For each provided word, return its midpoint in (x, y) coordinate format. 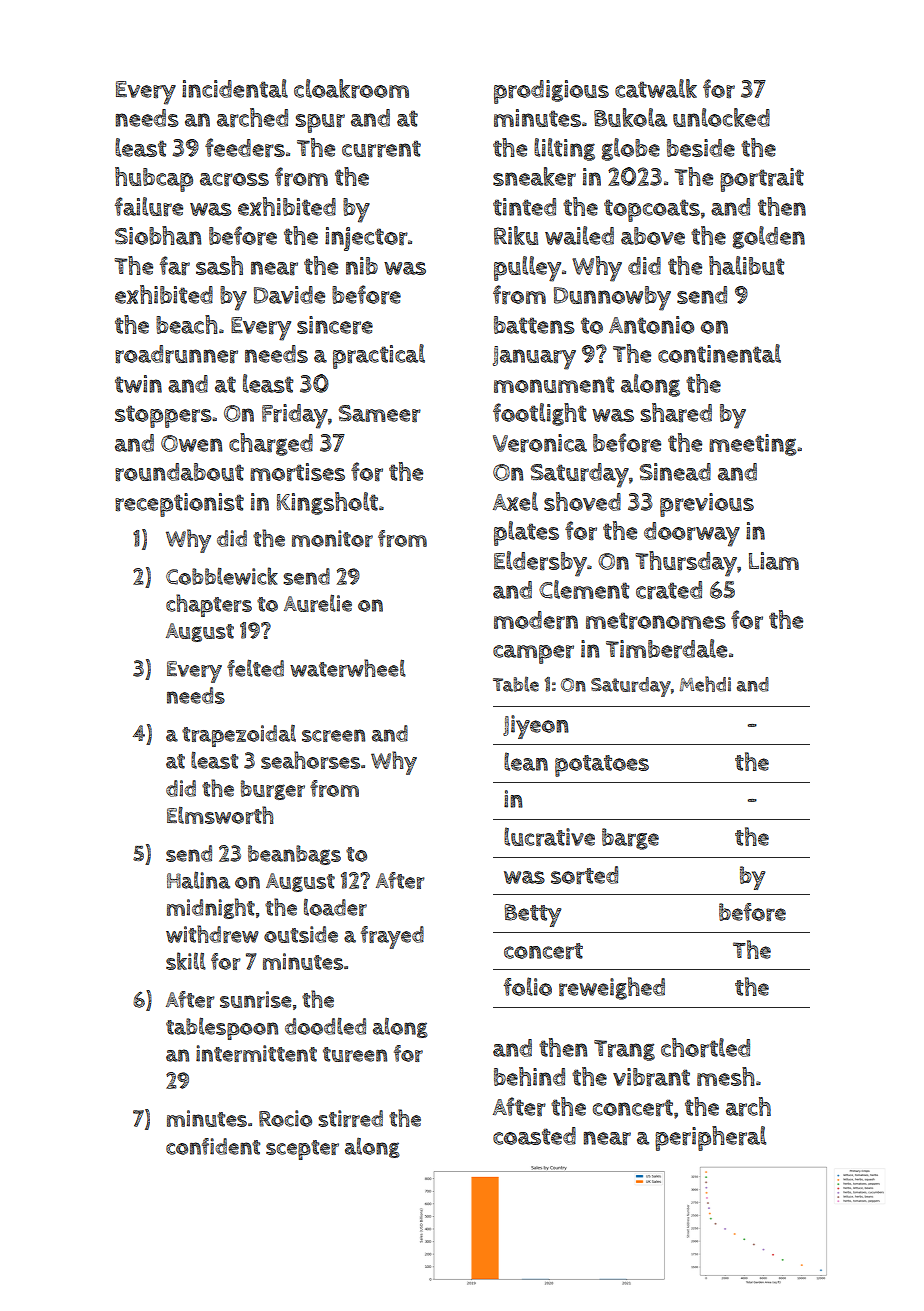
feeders (245, 147)
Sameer (380, 413)
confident (213, 1146)
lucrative (549, 836)
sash (219, 265)
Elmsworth (220, 815)
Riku (516, 235)
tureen (355, 1054)
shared (676, 413)
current (381, 149)
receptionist (179, 505)
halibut (746, 265)
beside (701, 148)
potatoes (602, 766)
